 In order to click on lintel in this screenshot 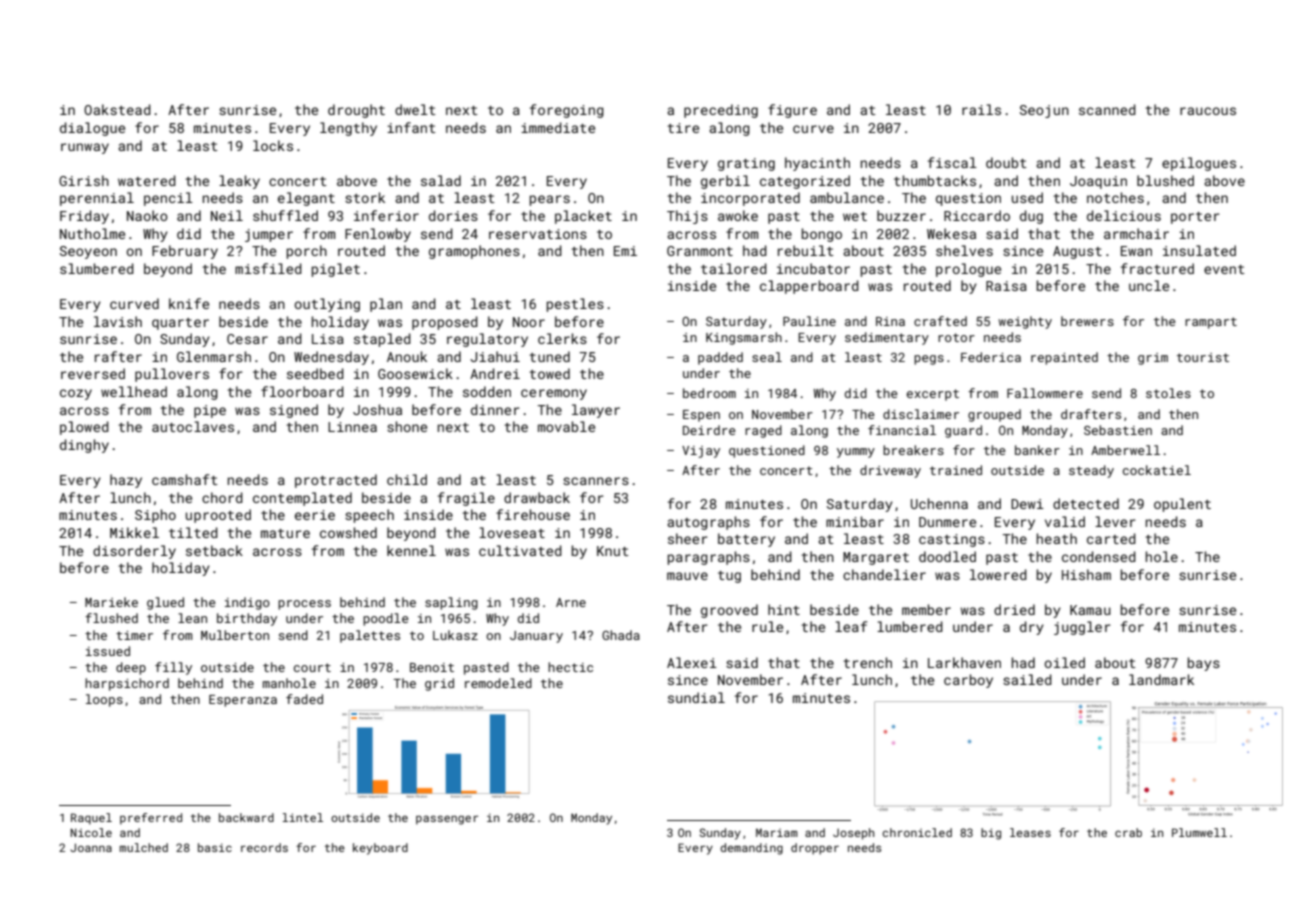, I will do `click(303, 817)`.
